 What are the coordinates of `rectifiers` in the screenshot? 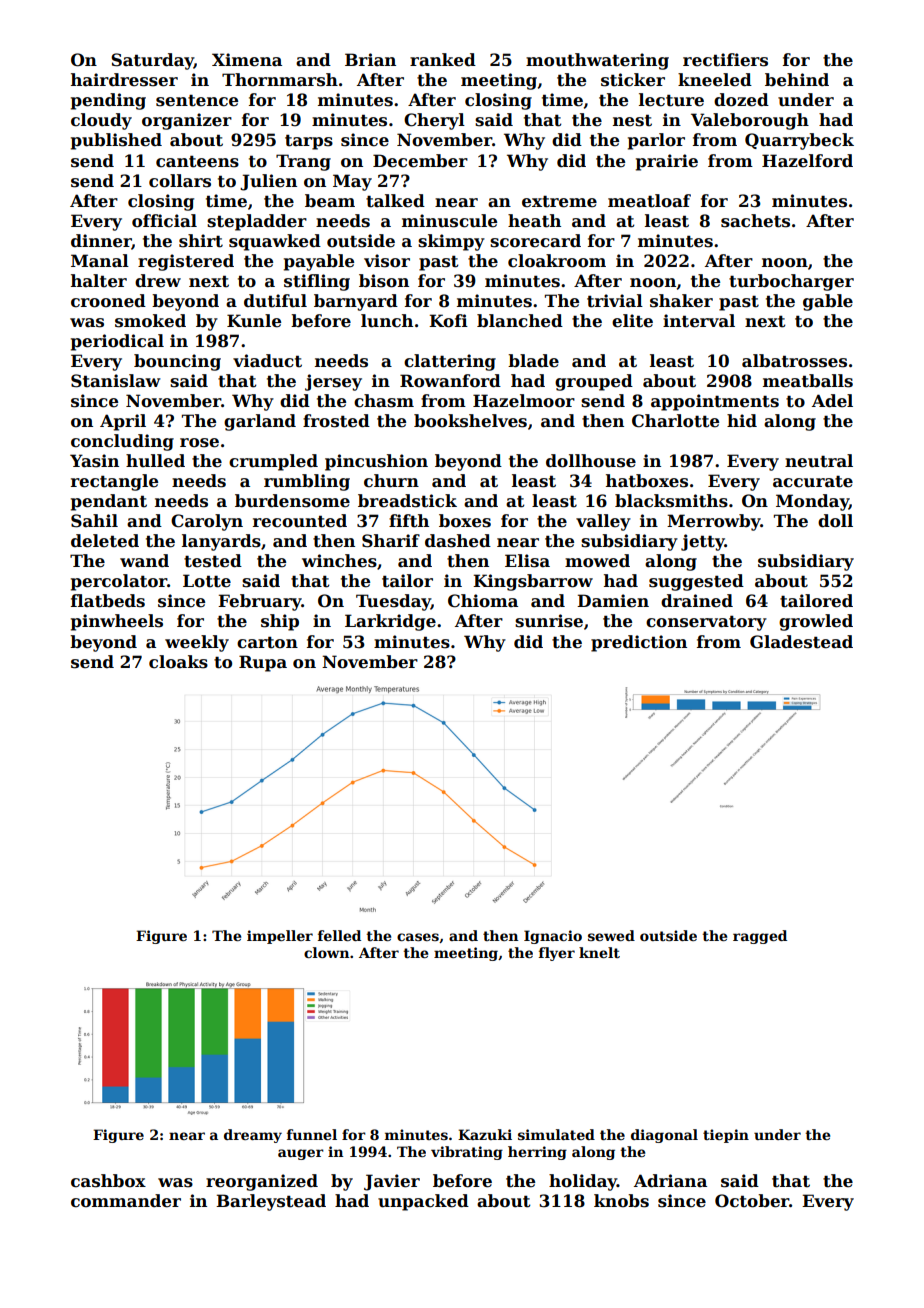 It's located at (725, 60).
